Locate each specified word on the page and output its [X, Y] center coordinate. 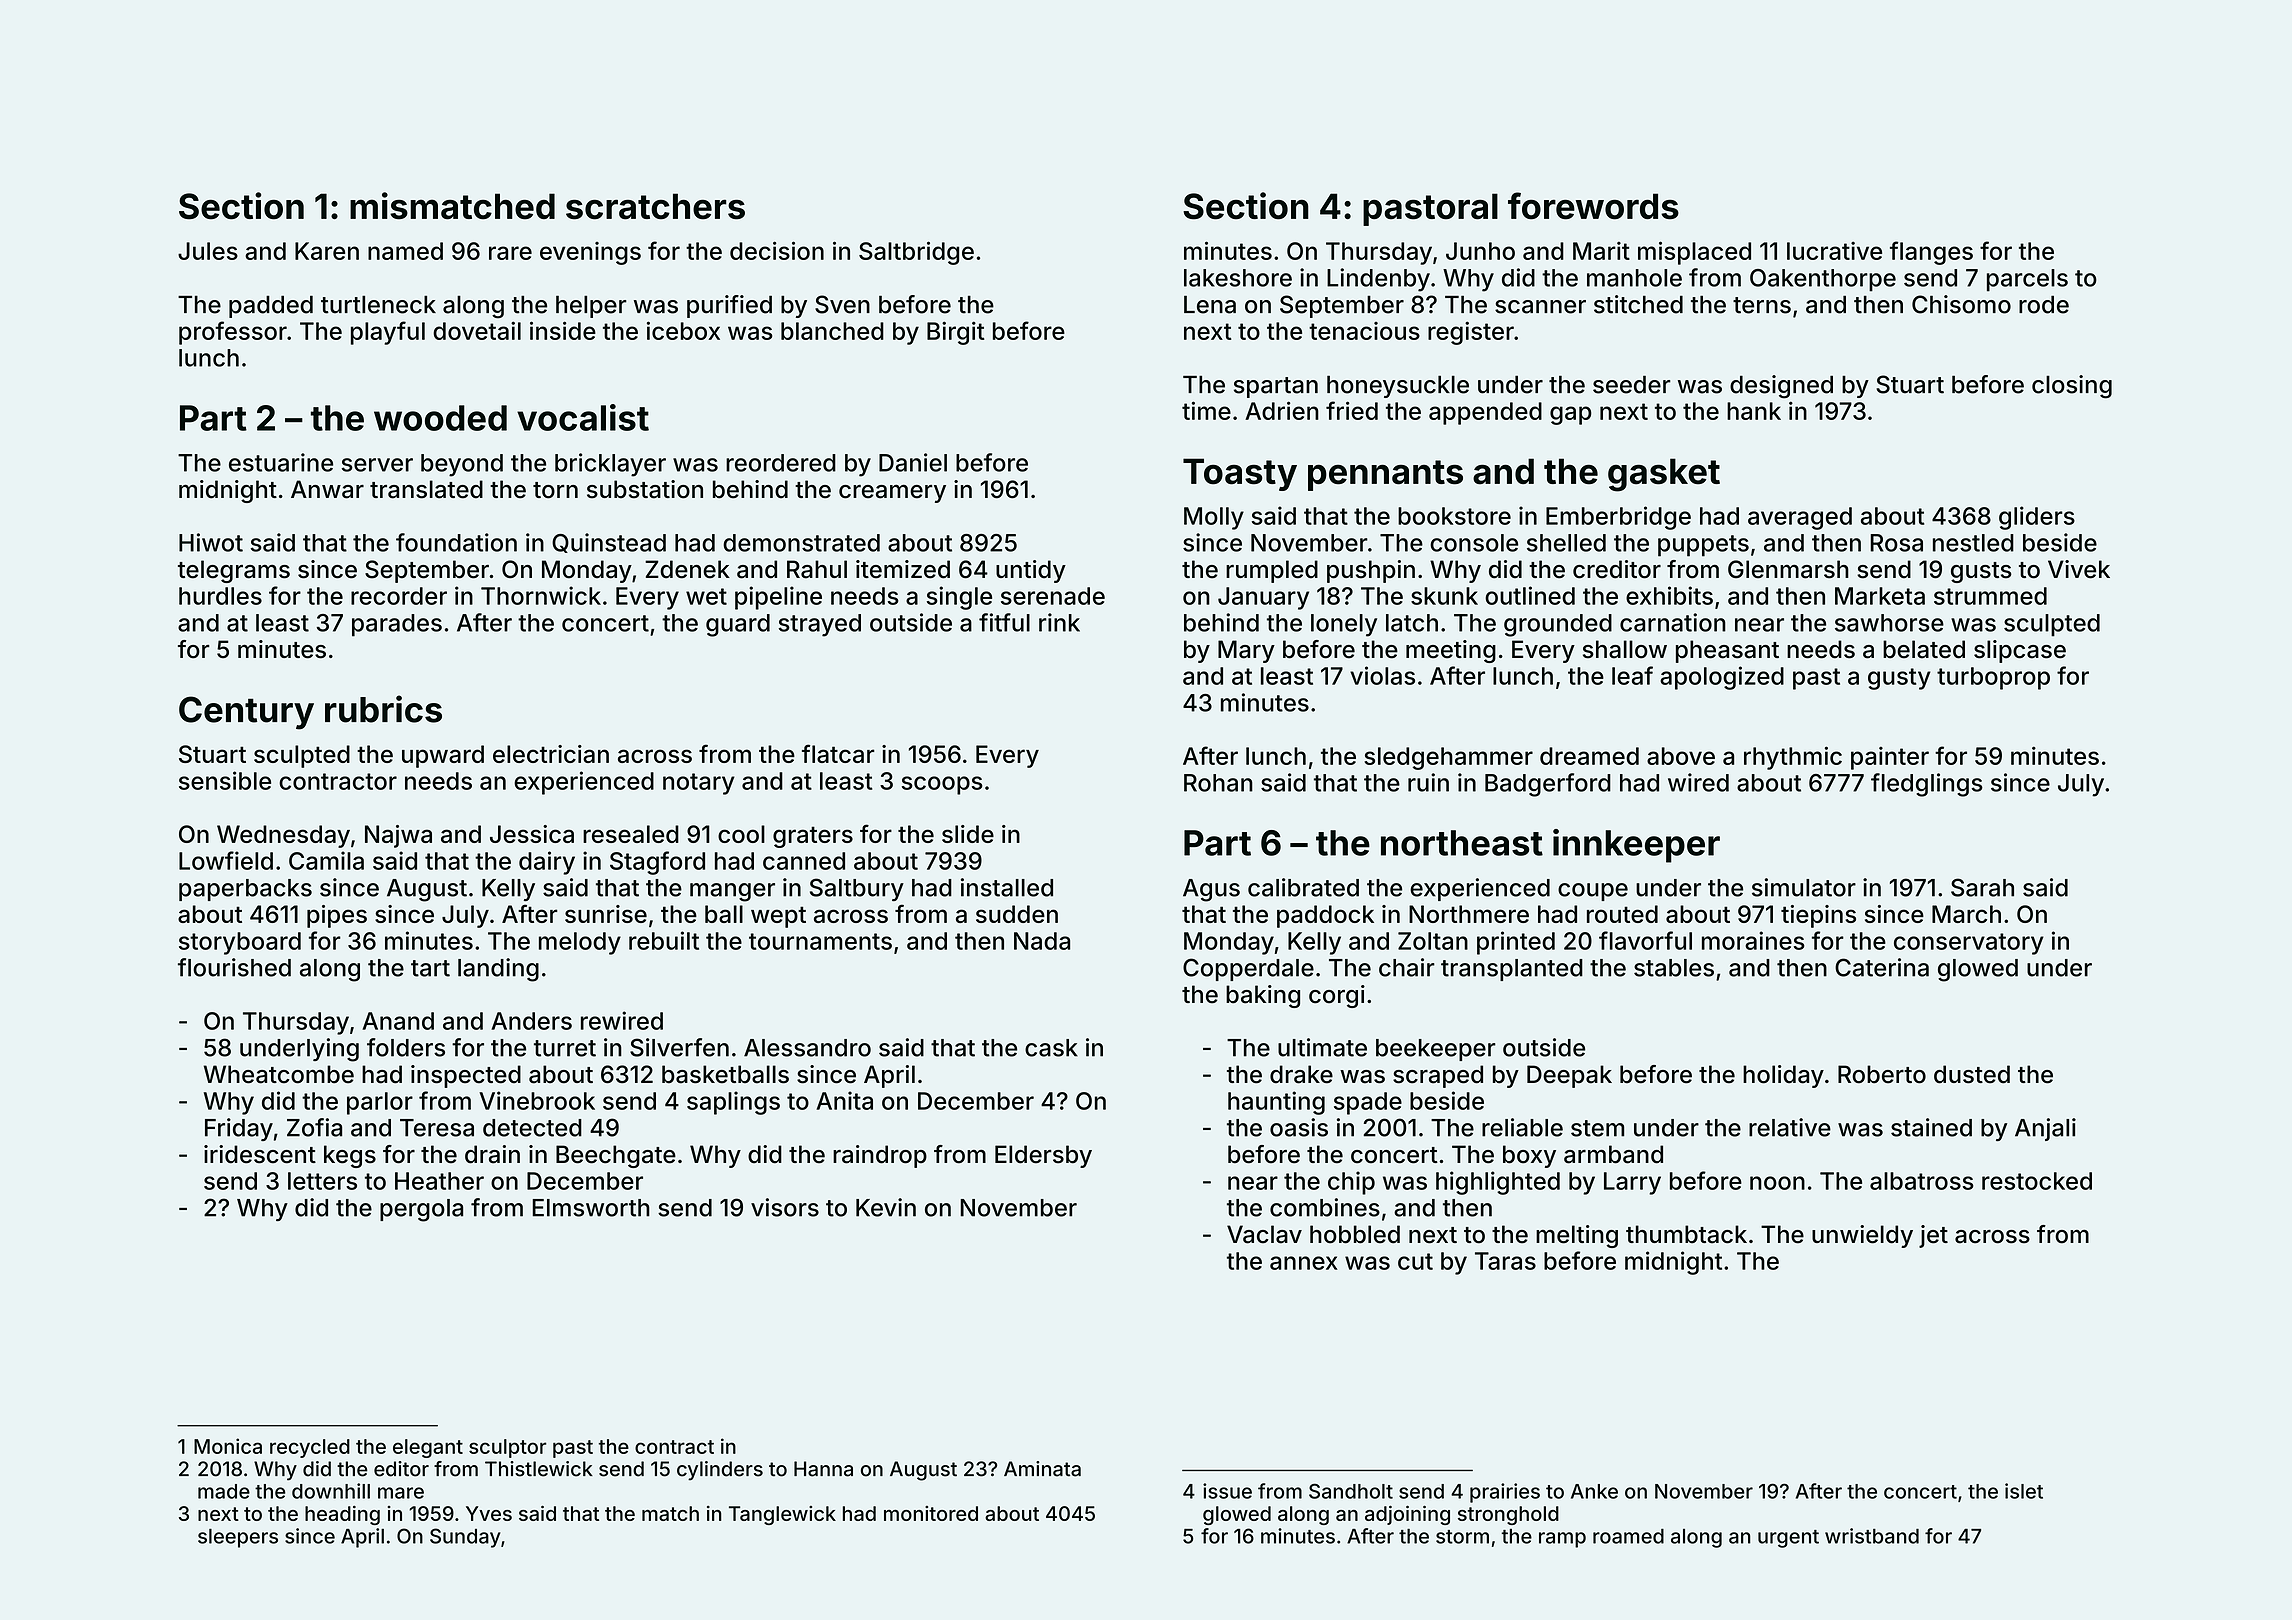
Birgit [955, 333]
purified [729, 306]
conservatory [1969, 944]
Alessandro [807, 1048]
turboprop [1993, 678]
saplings [733, 1103]
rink [1059, 622]
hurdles [220, 596]
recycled [310, 1448]
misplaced [1694, 253]
